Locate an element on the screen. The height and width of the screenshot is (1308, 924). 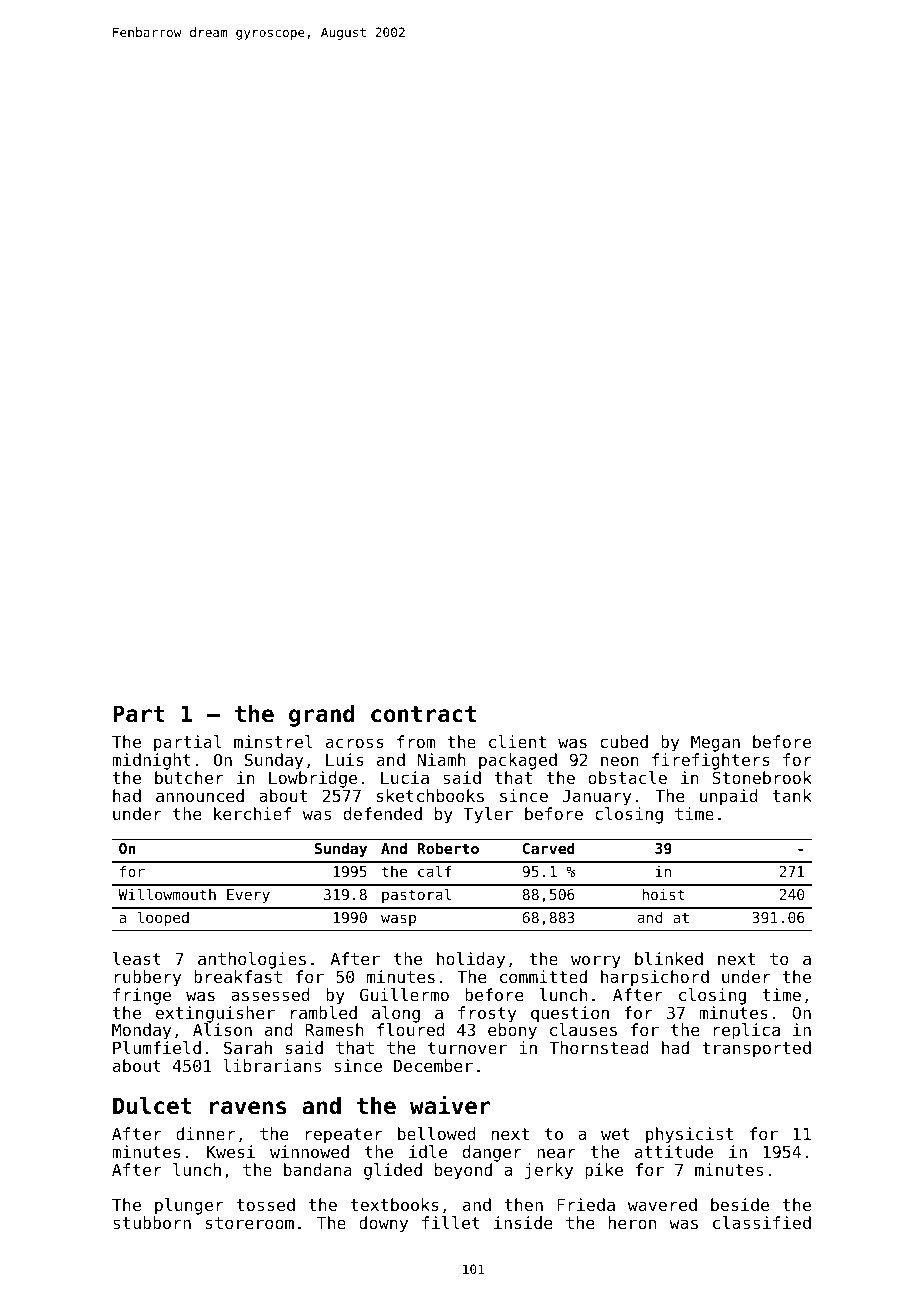
announced is located at coordinates (200, 795).
